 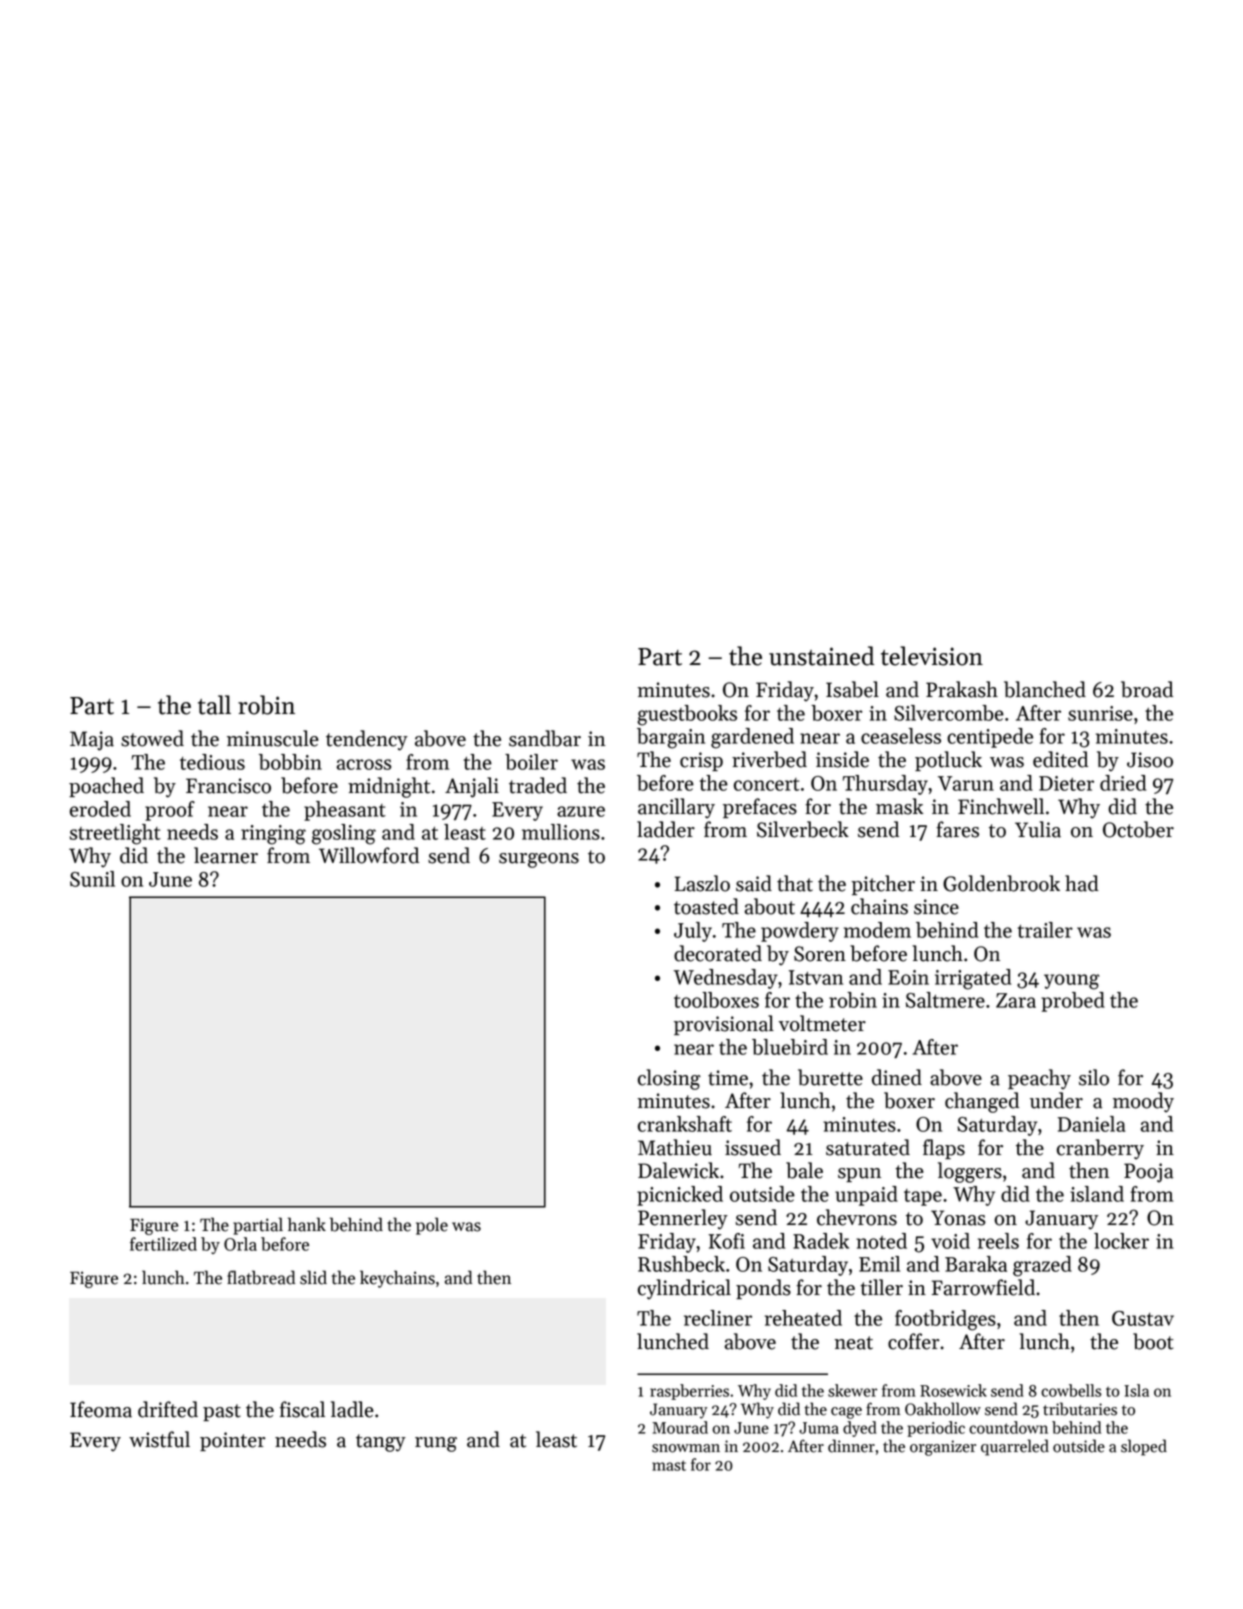 I want to click on Mourad, so click(x=680, y=1427).
